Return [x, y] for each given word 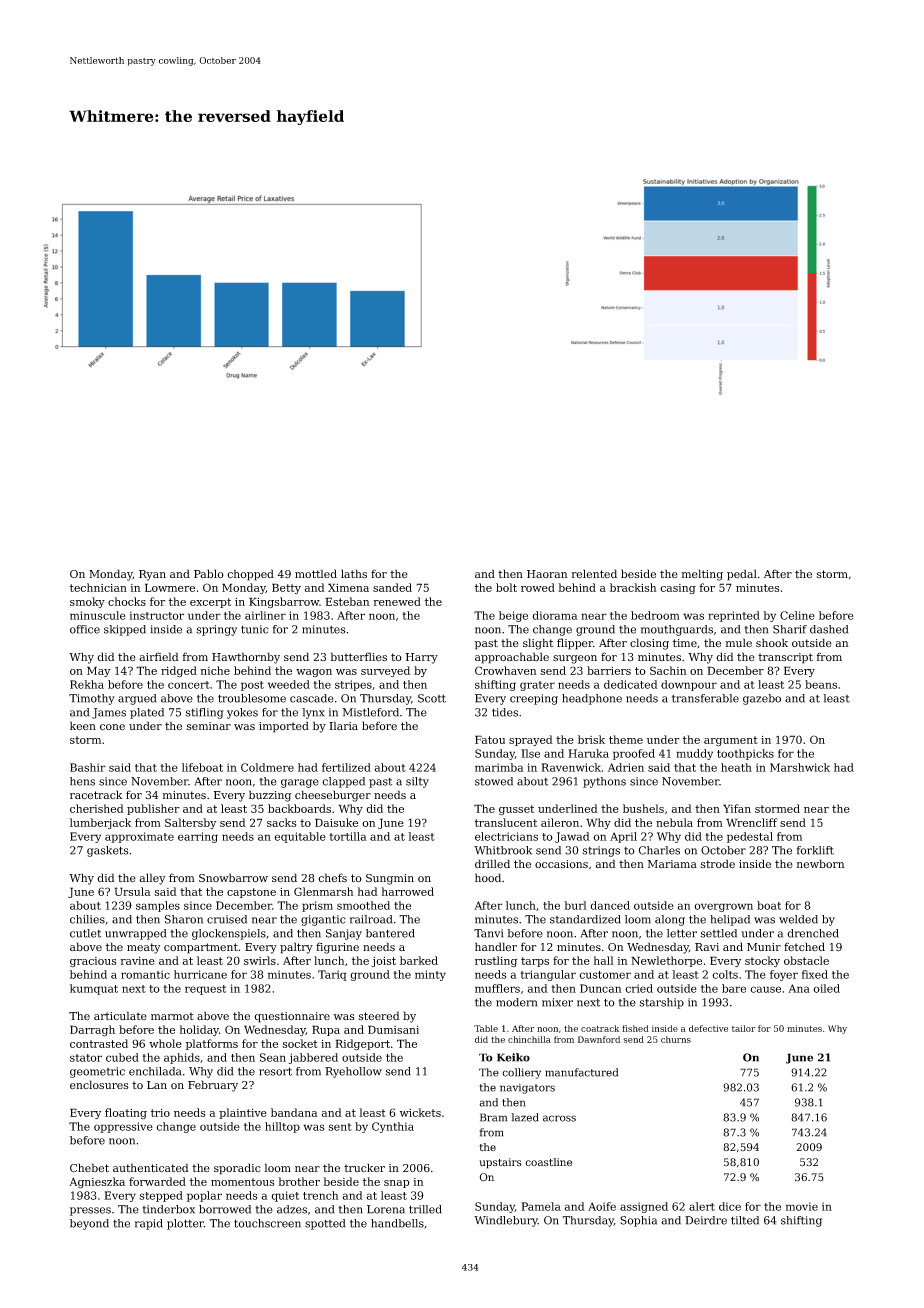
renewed [397, 601]
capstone [251, 893]
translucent [506, 822]
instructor [157, 615]
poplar [204, 1196]
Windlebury [506, 1221]
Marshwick [800, 767]
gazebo [762, 699]
